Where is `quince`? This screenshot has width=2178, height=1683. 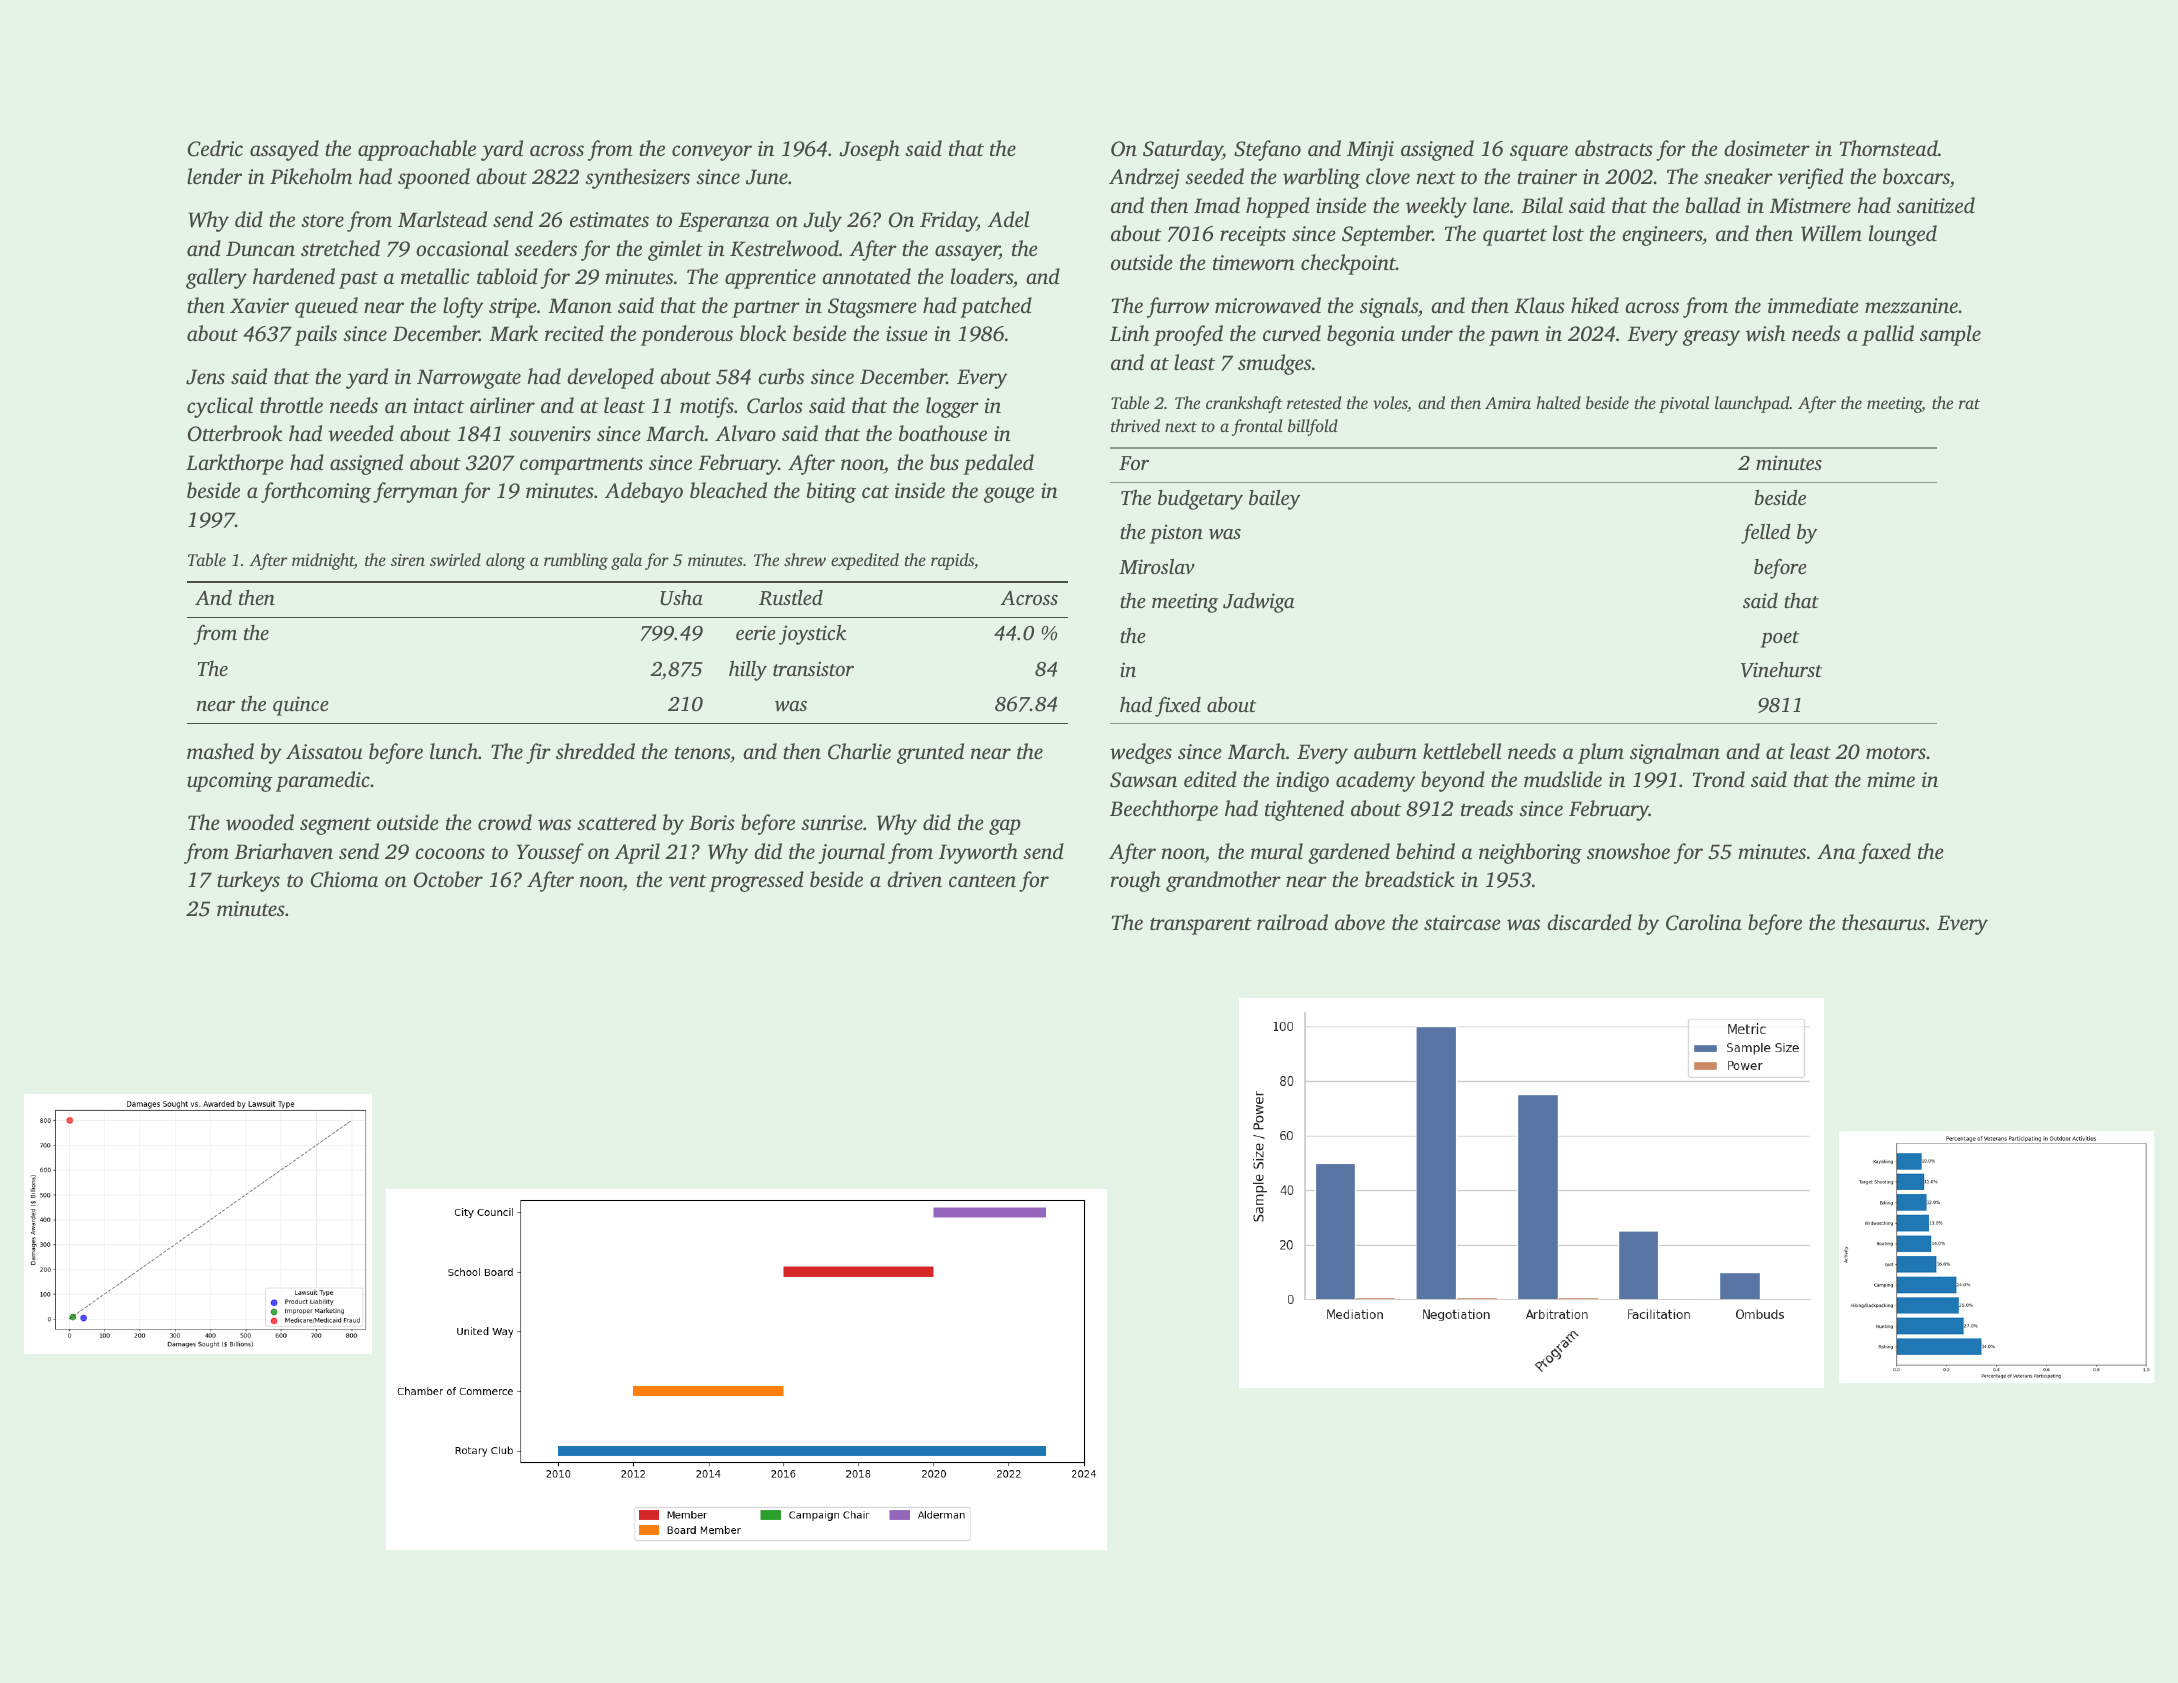
quince is located at coordinates (301, 706).
